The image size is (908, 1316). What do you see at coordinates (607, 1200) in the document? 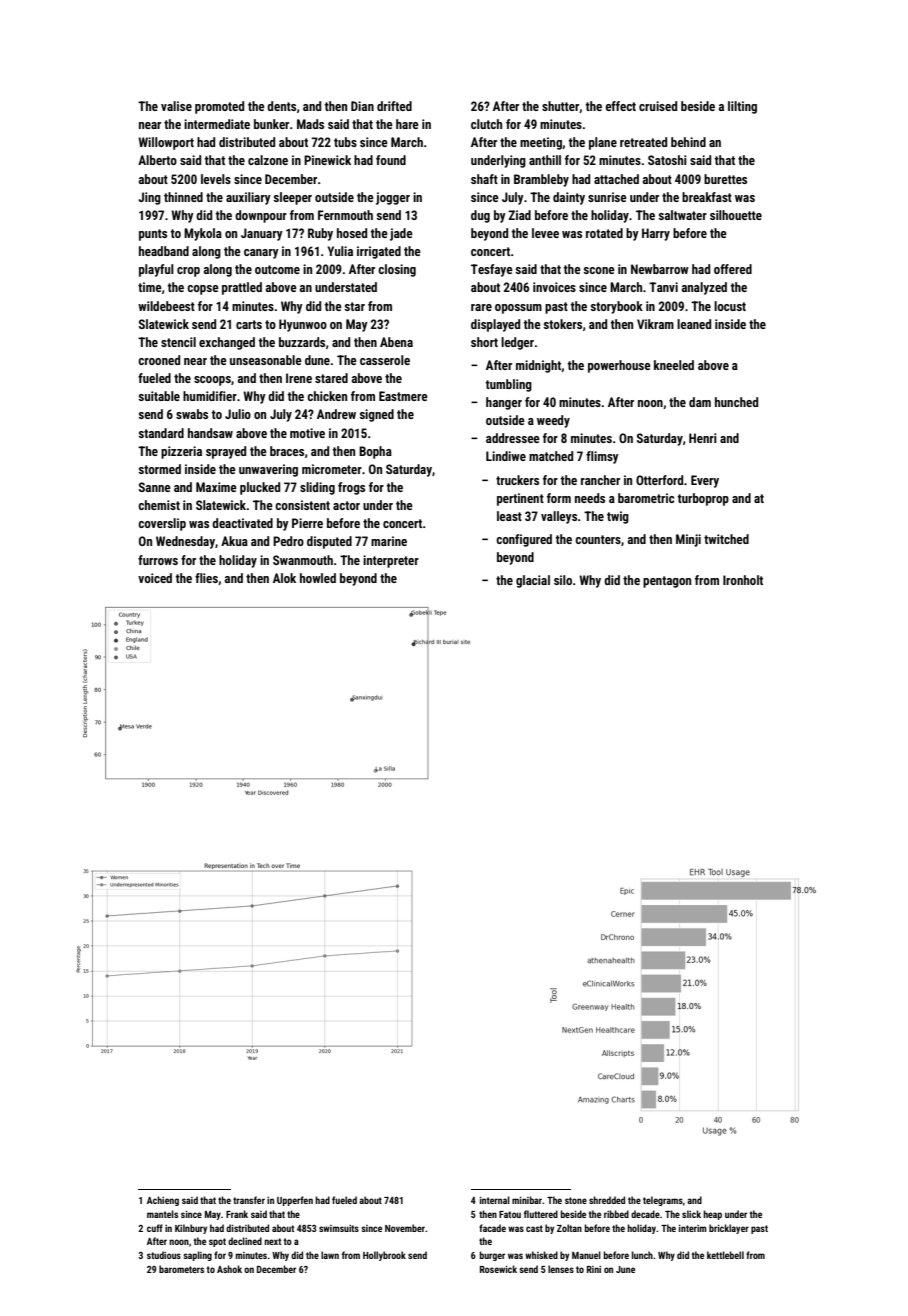
I see `shredded` at bounding box center [607, 1200].
